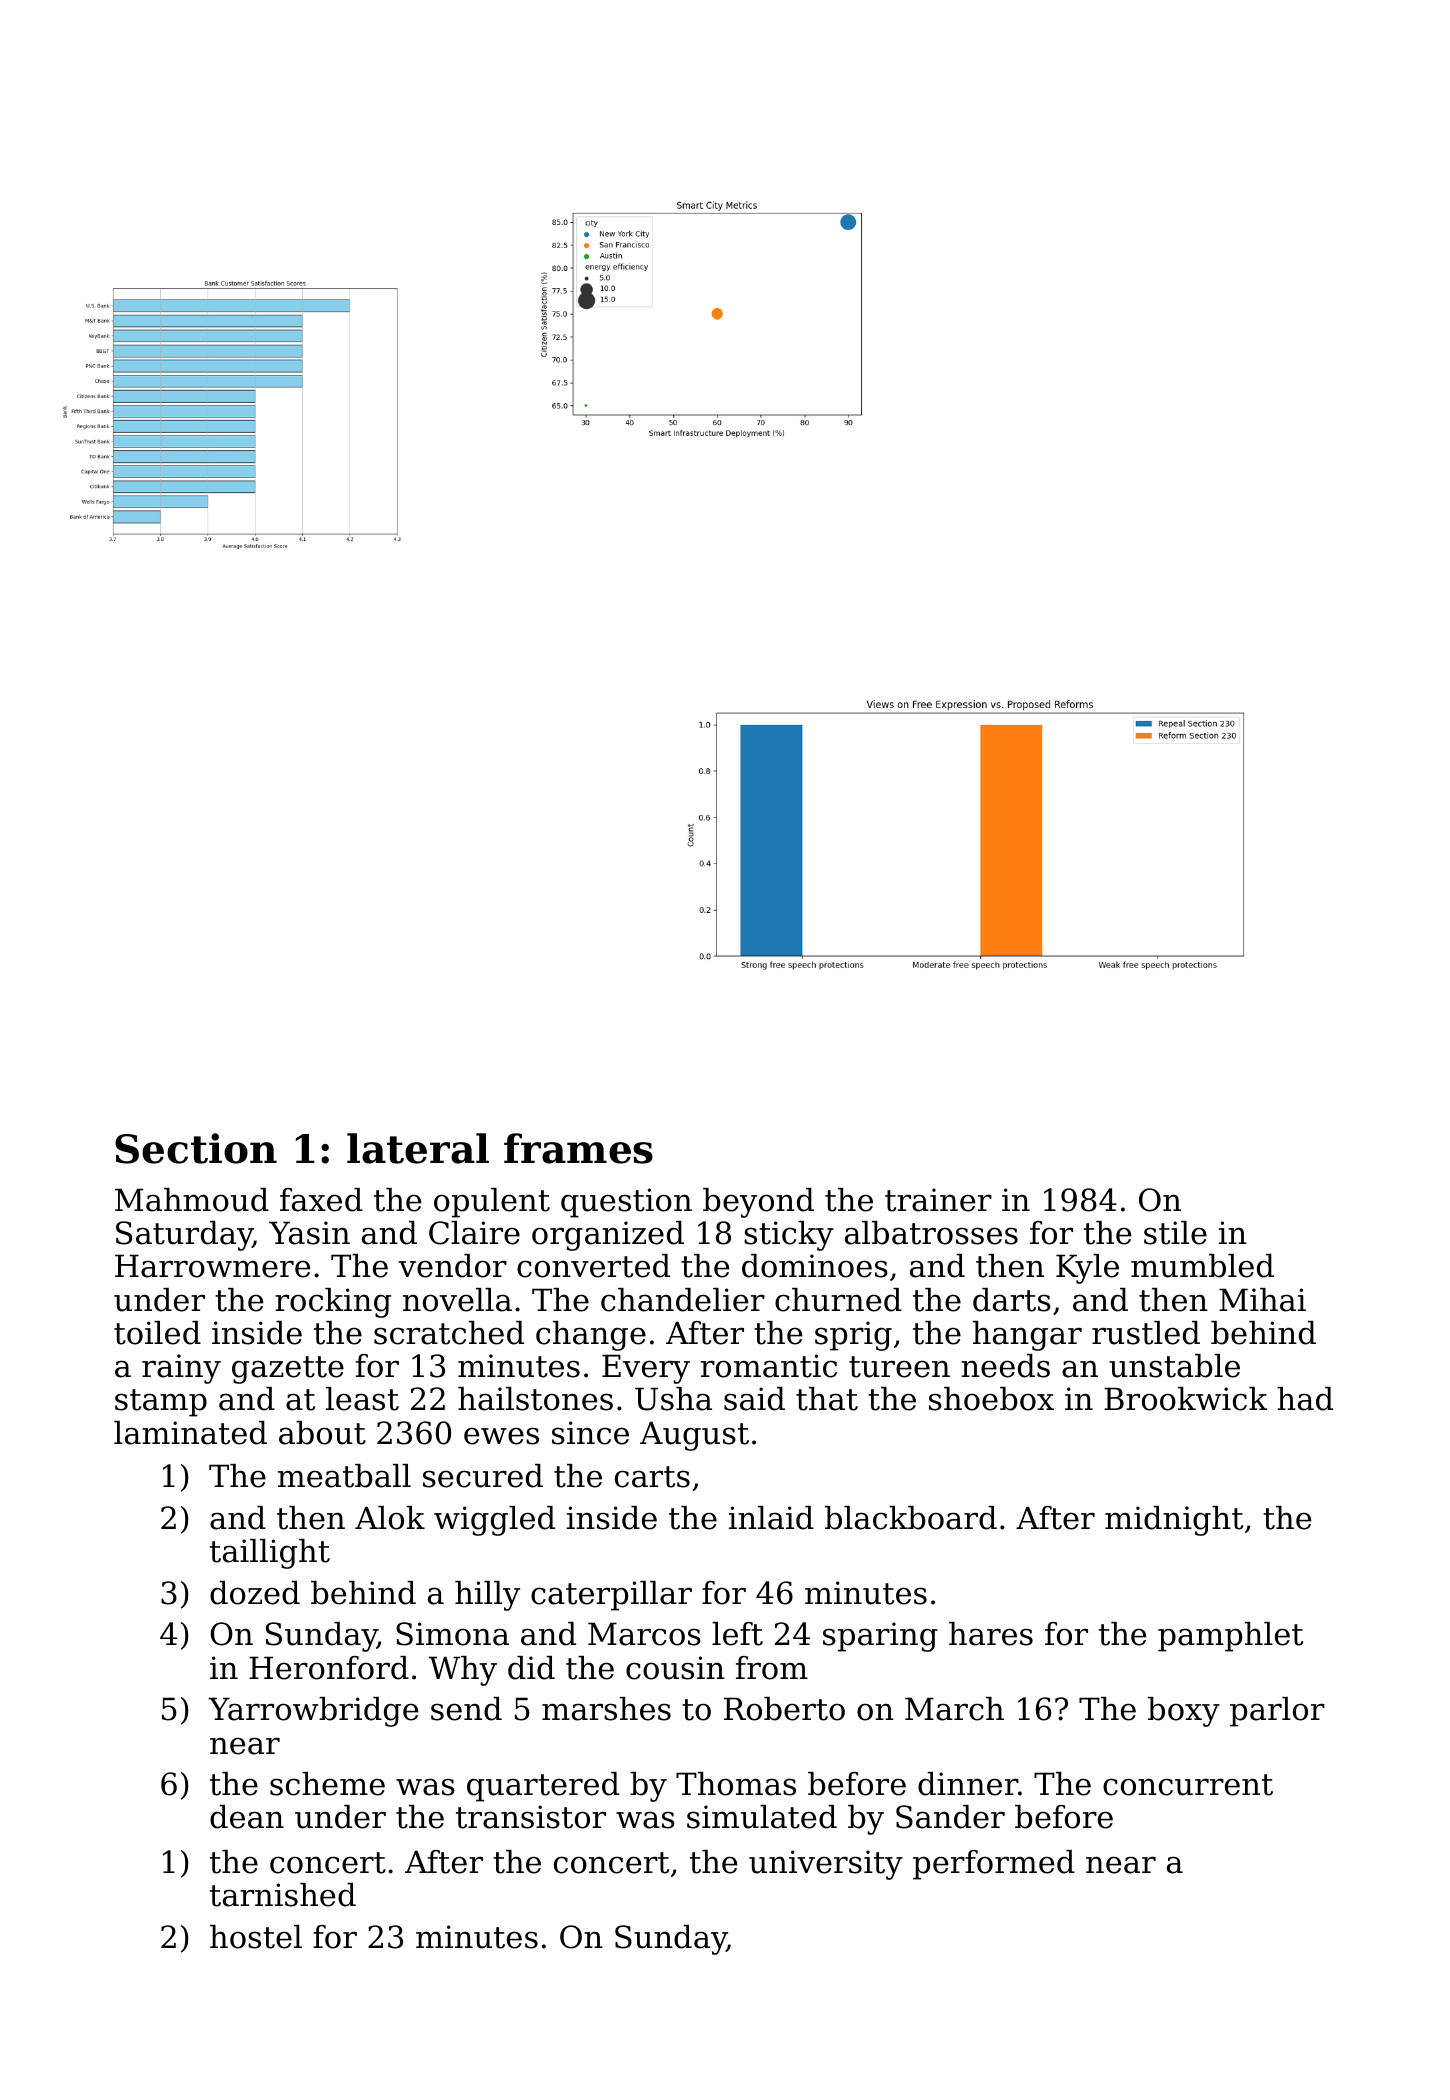 The width and height of the document is (1450, 2100). Describe the element at coordinates (309, 1233) in the document. I see `Yasin` at that location.
